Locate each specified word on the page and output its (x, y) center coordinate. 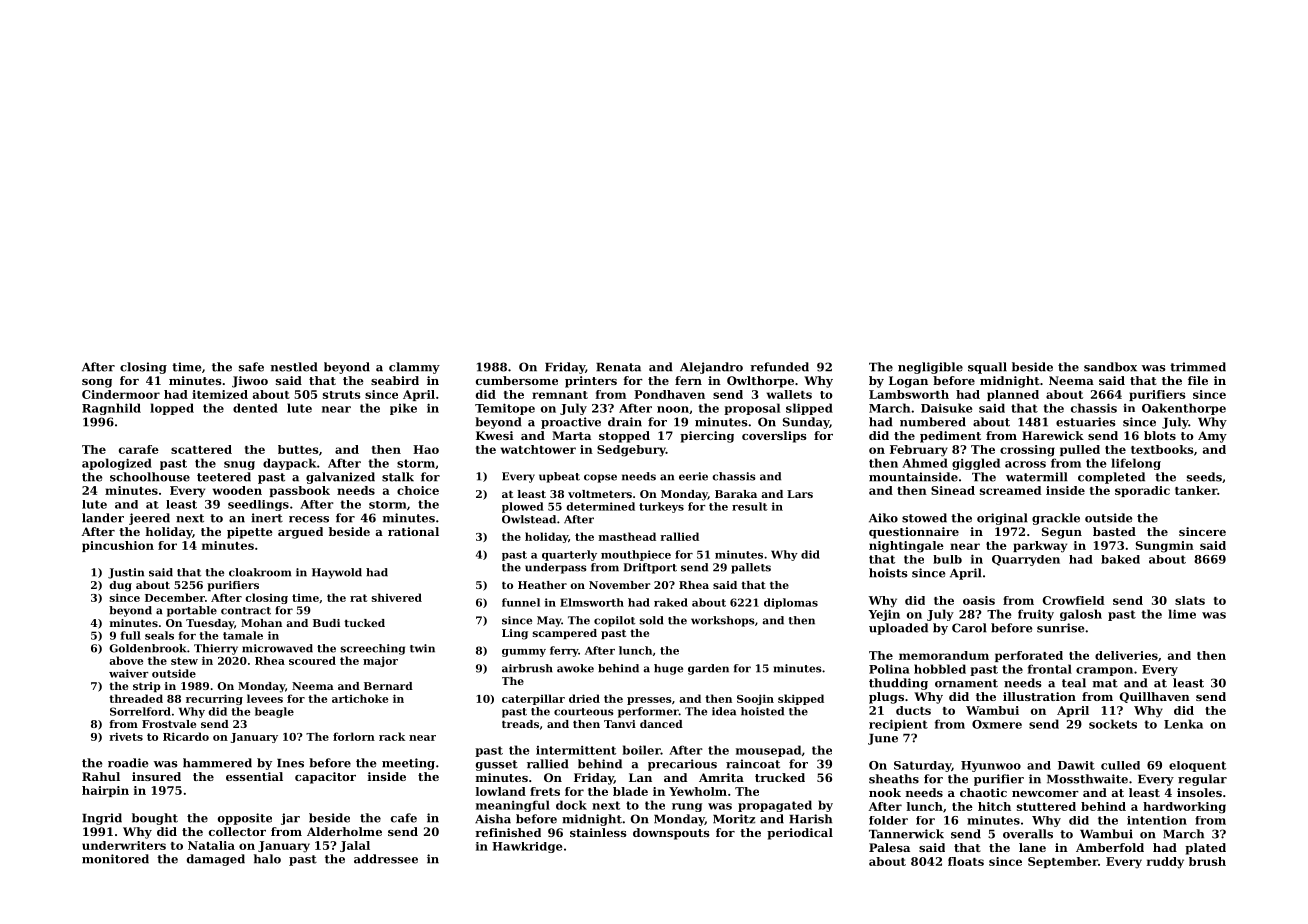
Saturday (922, 766)
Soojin (755, 699)
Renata (618, 367)
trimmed (1198, 367)
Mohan (261, 623)
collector (237, 831)
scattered (201, 449)
